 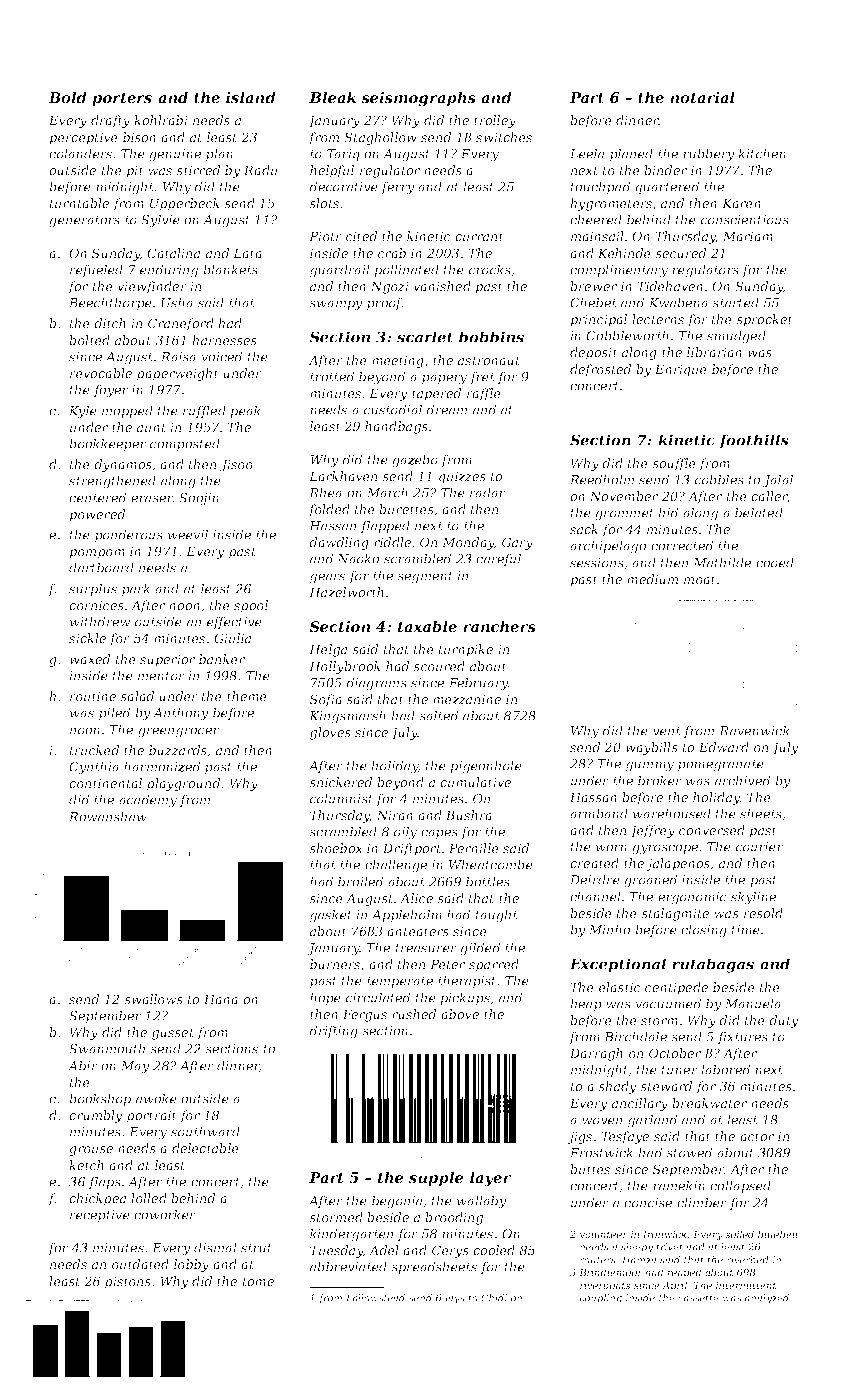 I want to click on lolled, so click(x=149, y=1198).
